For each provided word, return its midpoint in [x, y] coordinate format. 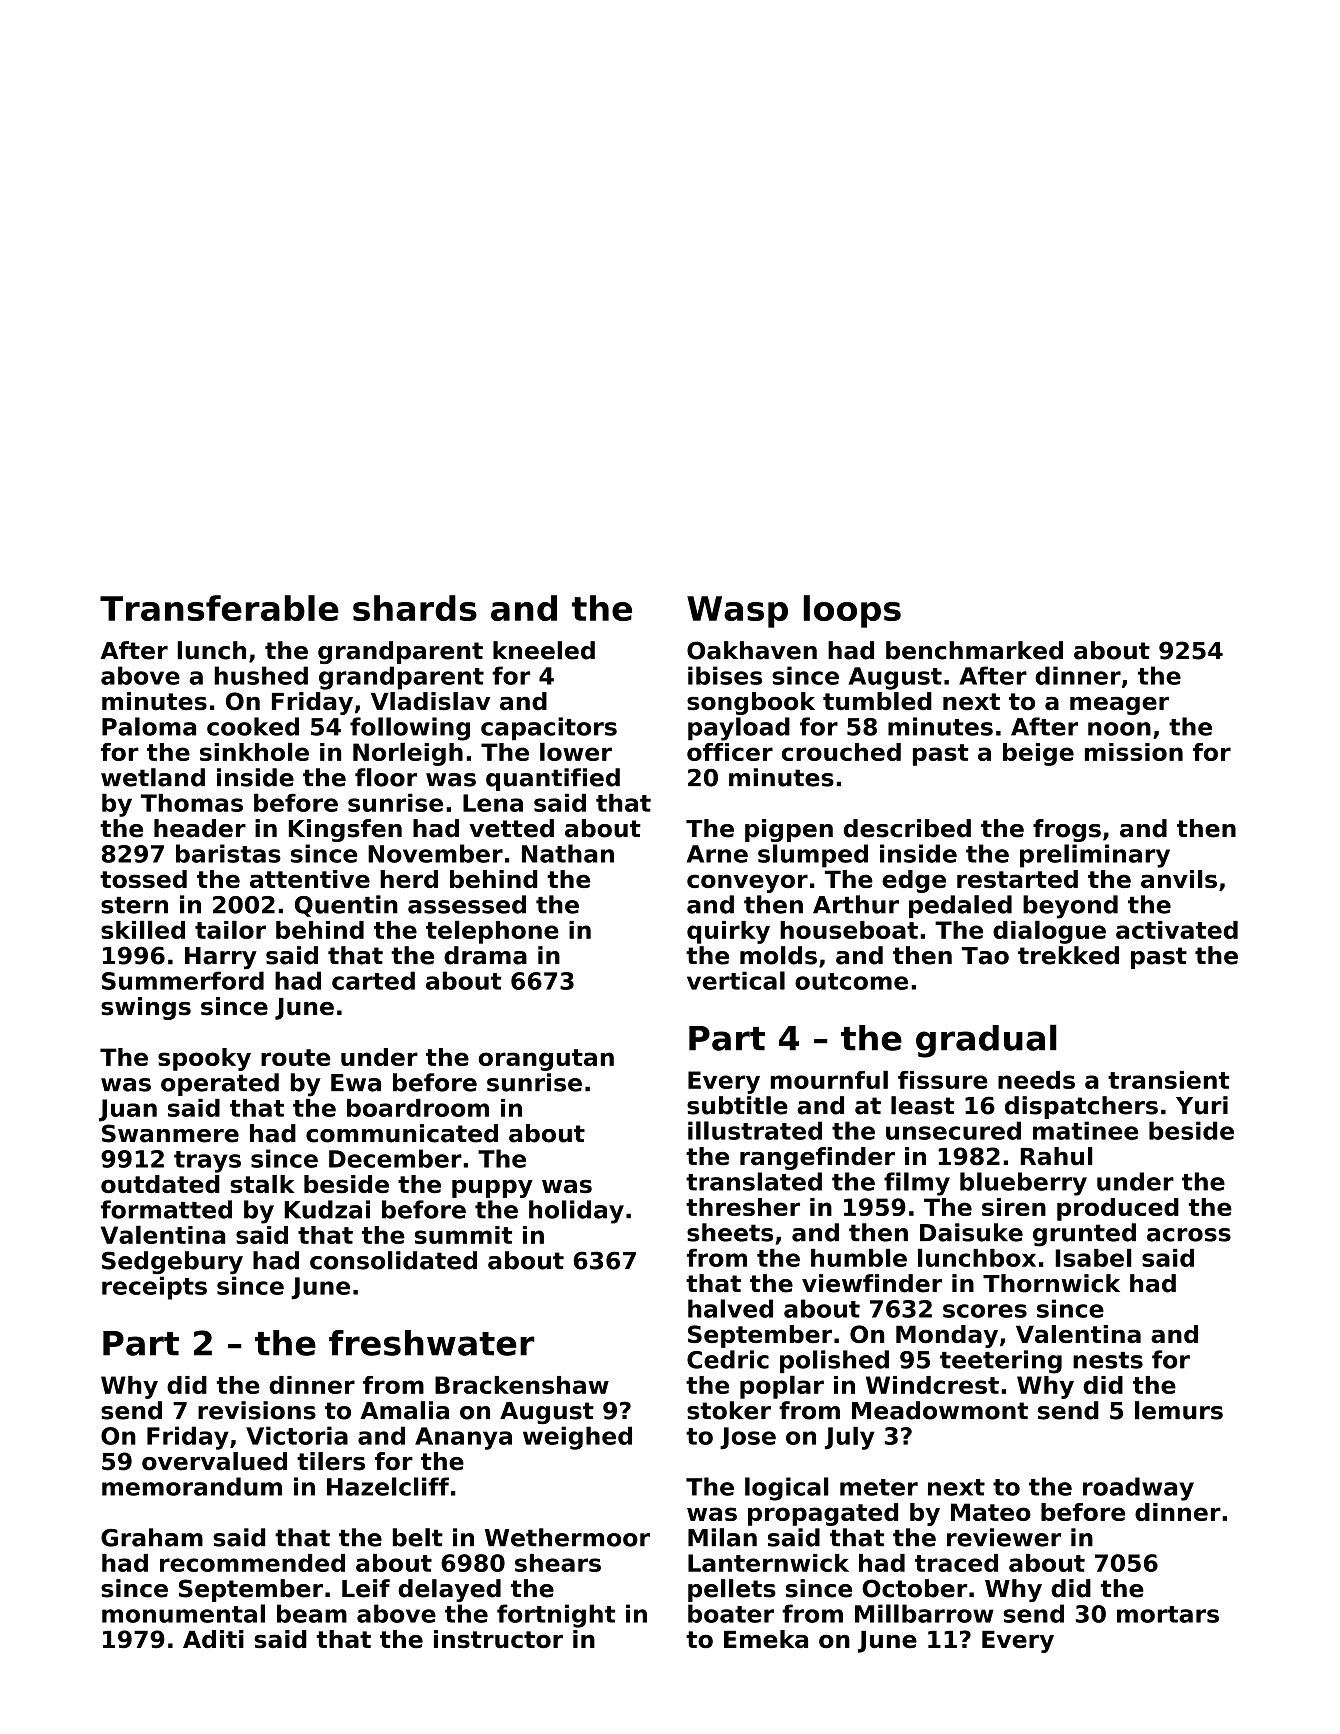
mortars [1168, 1614]
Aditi [213, 1639]
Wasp [737, 612]
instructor [498, 1639]
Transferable [219, 608]
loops [852, 611]
